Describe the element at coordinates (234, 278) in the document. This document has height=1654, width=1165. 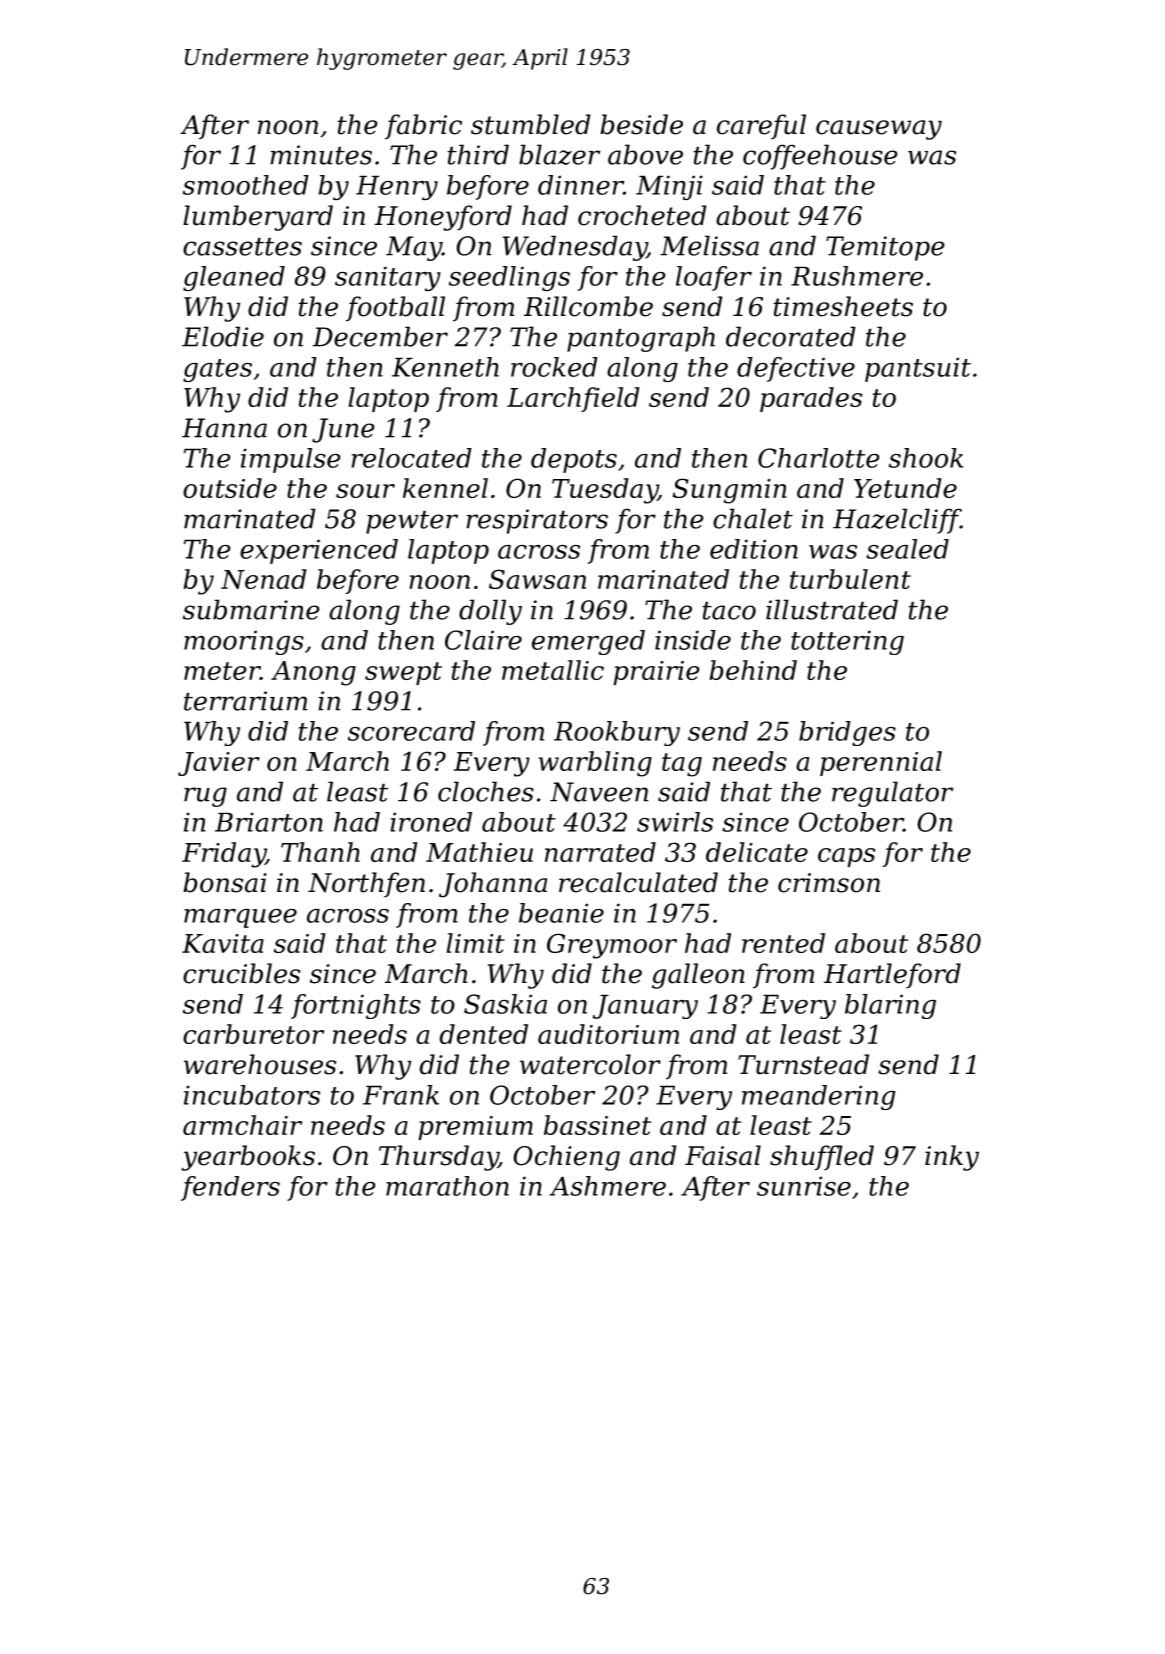
I see `gleaned` at that location.
